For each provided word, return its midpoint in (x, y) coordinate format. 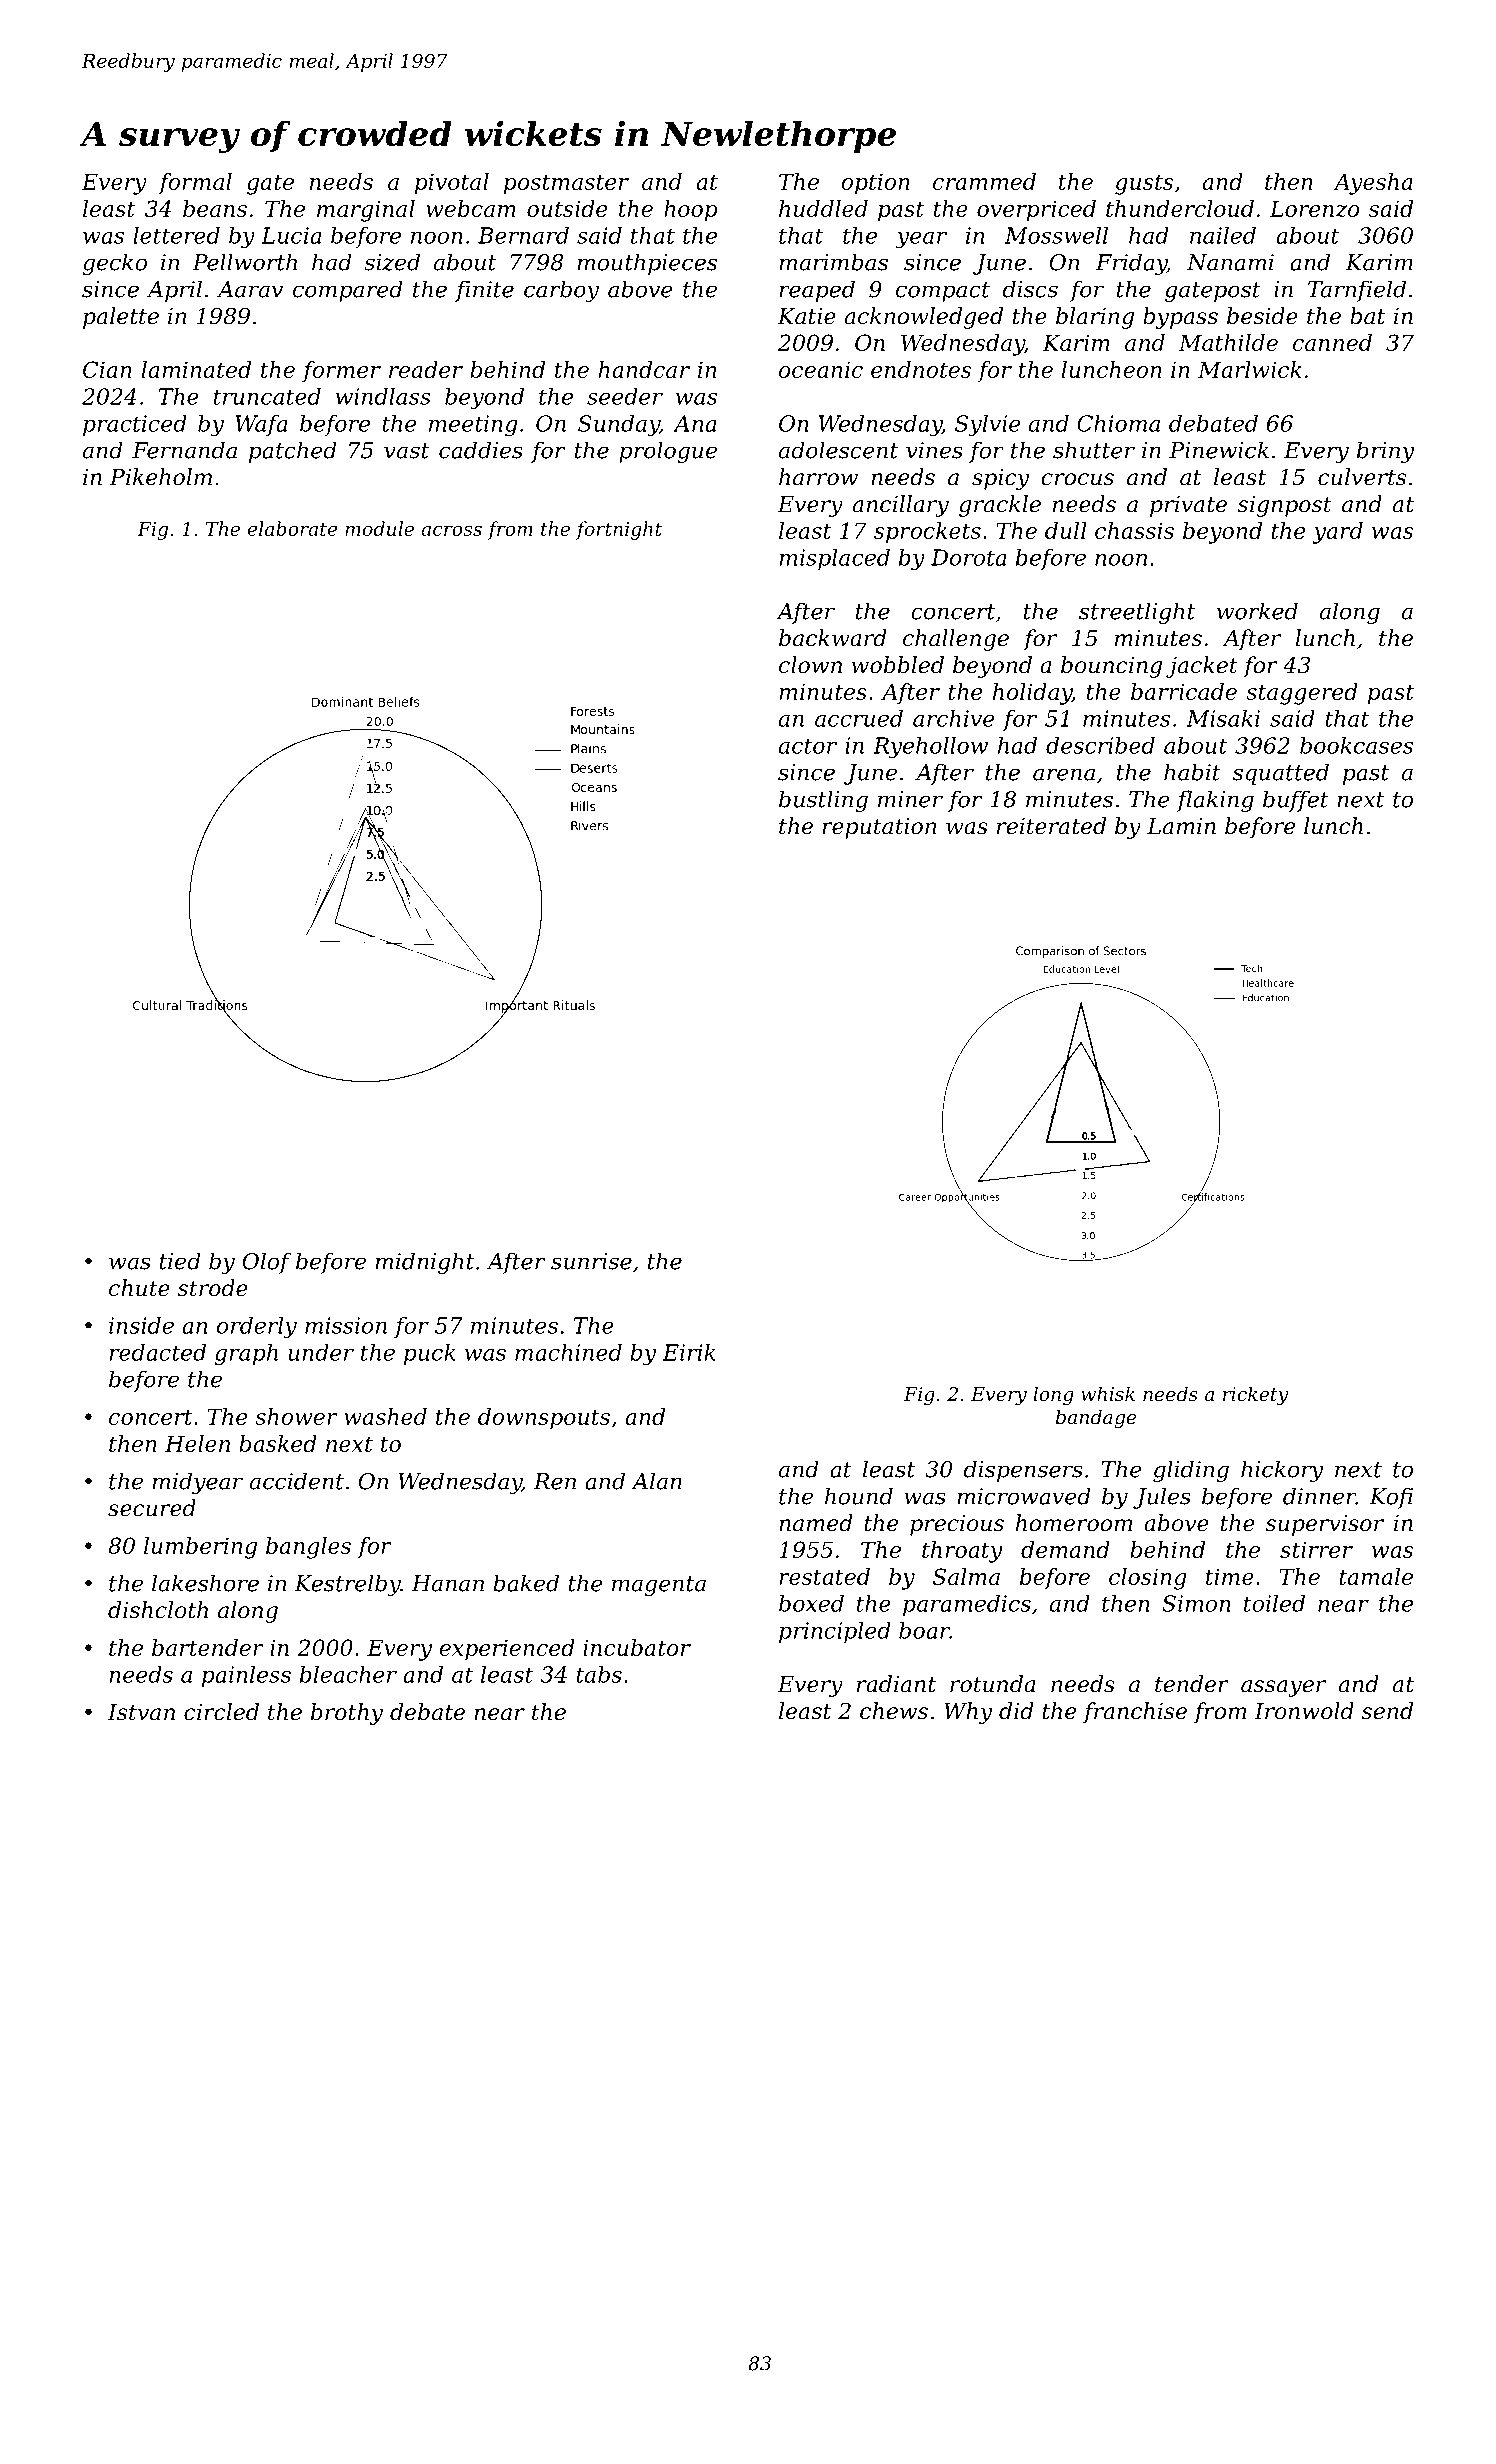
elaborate (293, 528)
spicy (1000, 479)
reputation (879, 828)
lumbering (200, 1548)
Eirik (689, 1352)
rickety (1255, 1395)
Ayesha (1373, 184)
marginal (366, 211)
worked (1257, 611)
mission (346, 1325)
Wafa (261, 425)
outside (567, 208)
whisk (1108, 1393)
